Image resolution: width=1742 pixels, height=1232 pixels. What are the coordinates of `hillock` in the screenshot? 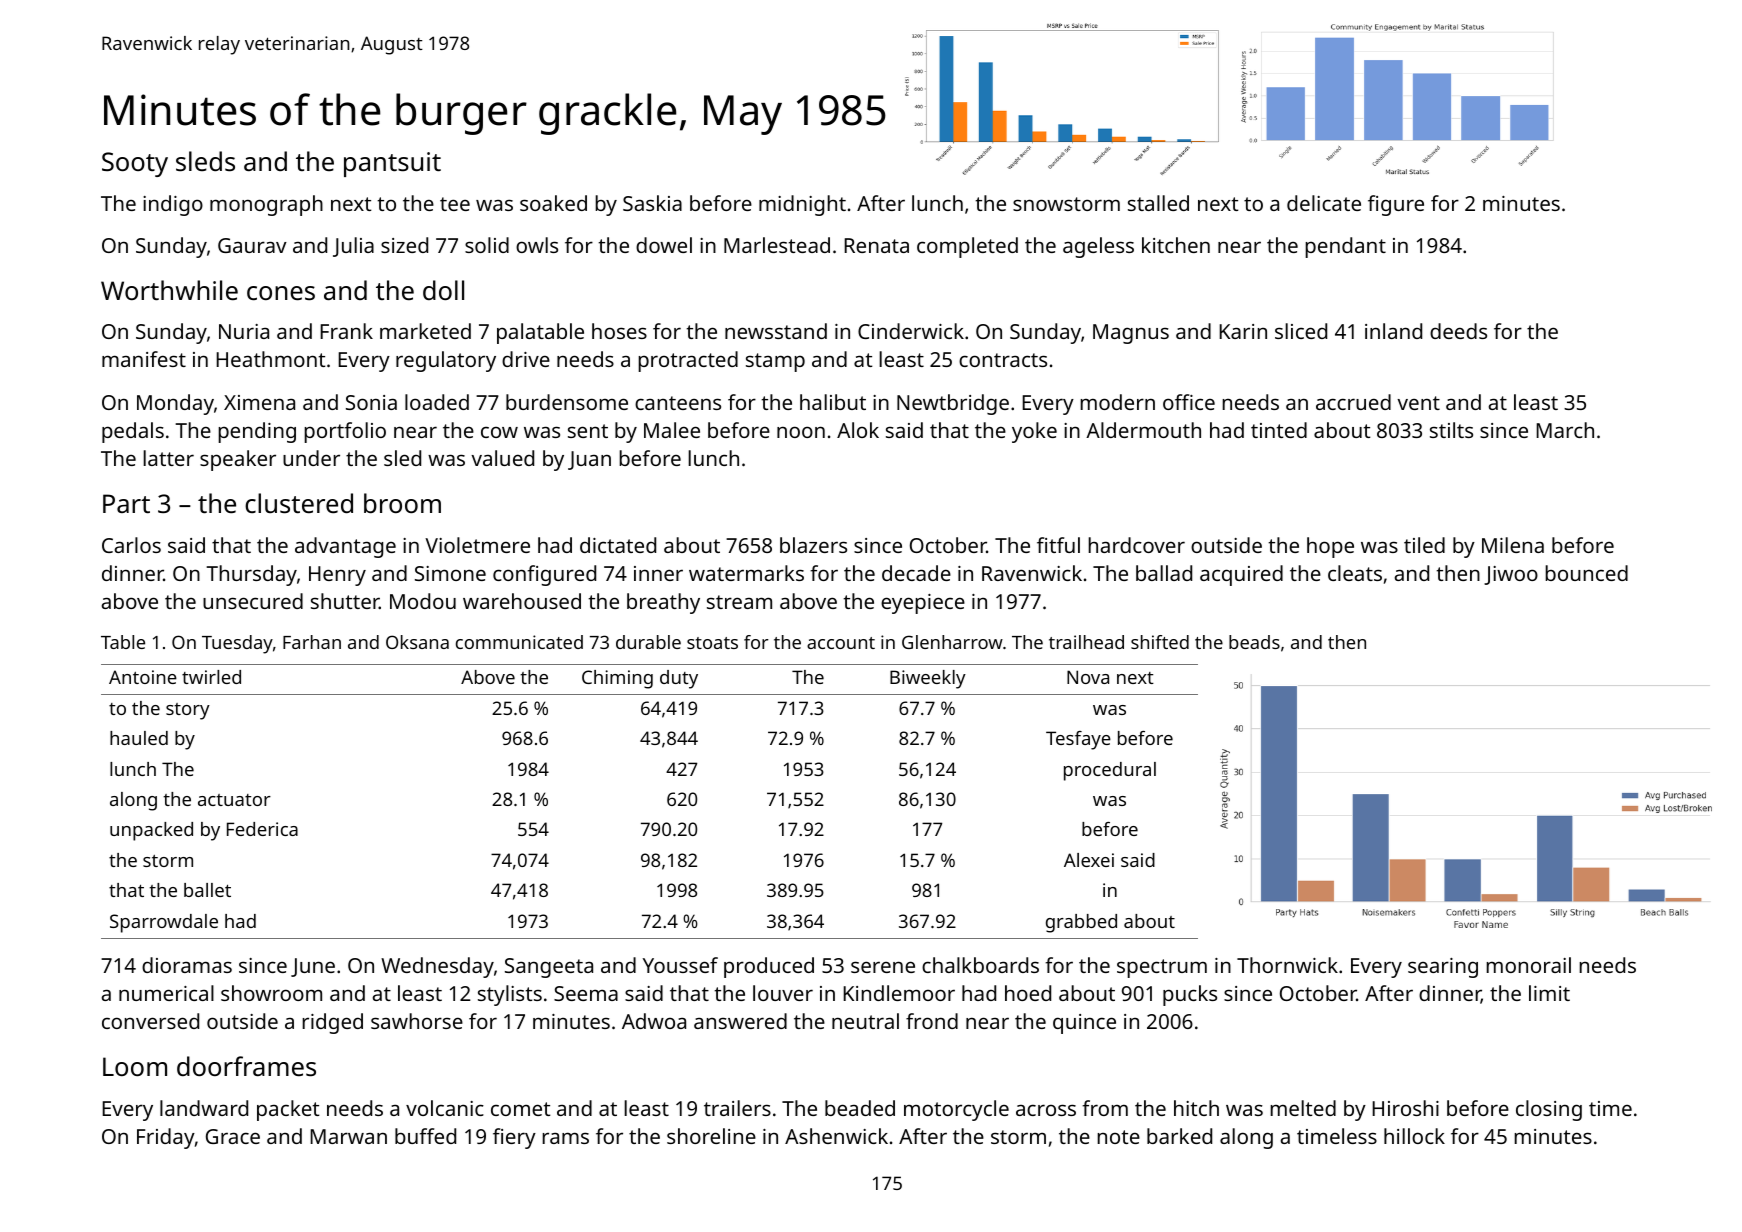 It's located at (1414, 1136).
